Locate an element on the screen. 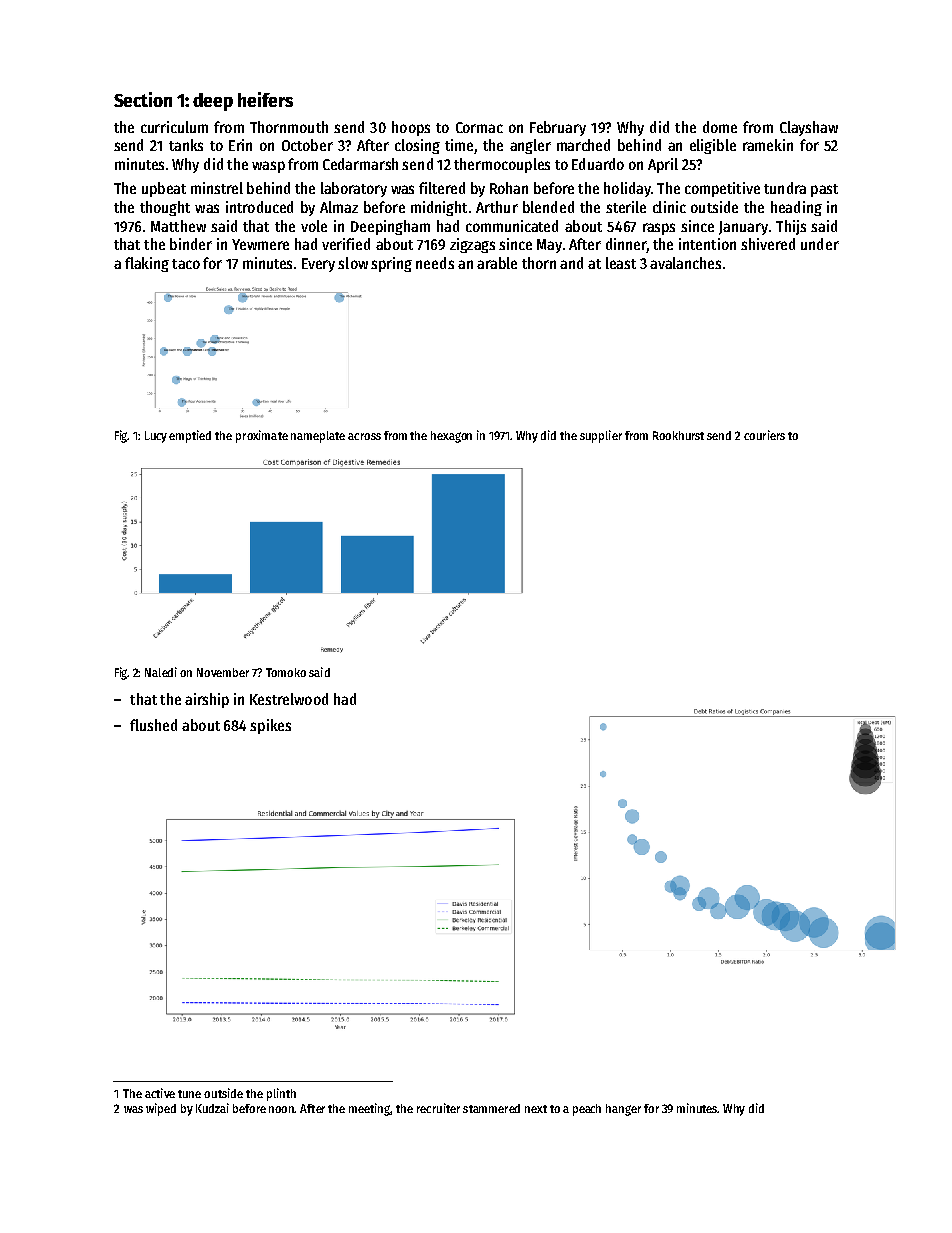  avalanches is located at coordinates (685, 263).
